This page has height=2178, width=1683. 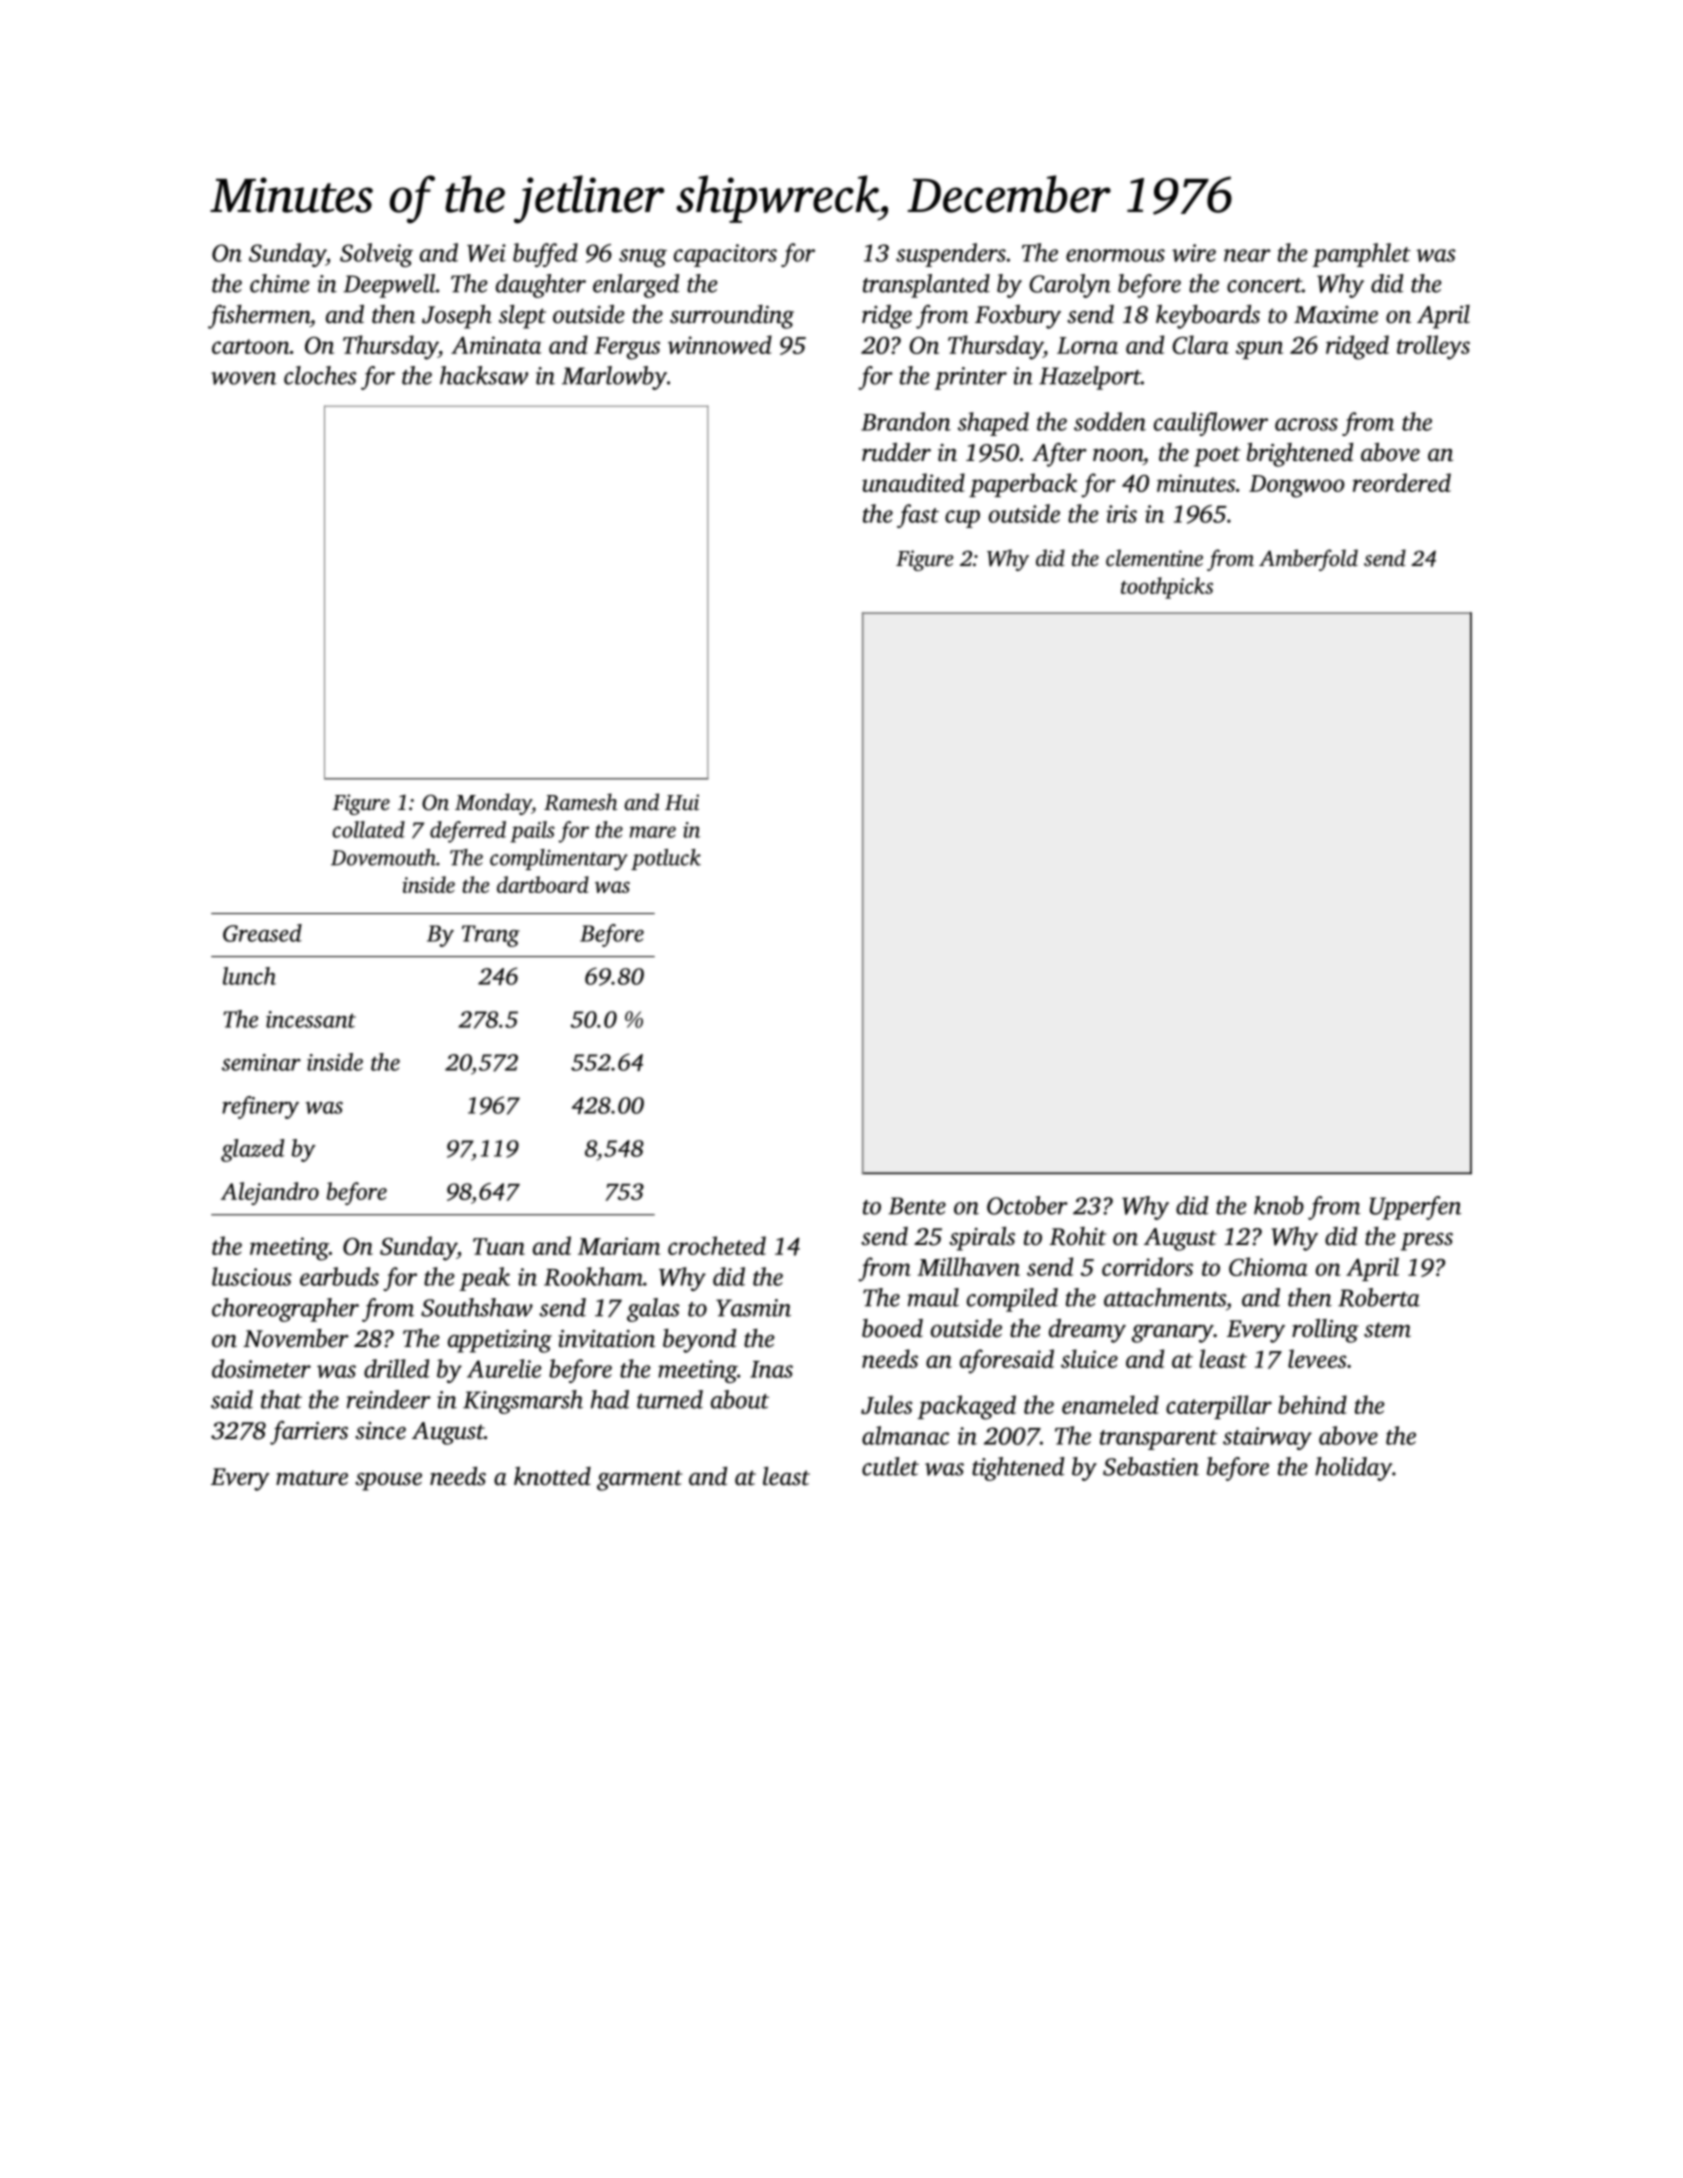 I want to click on Jules, so click(x=887, y=1404).
